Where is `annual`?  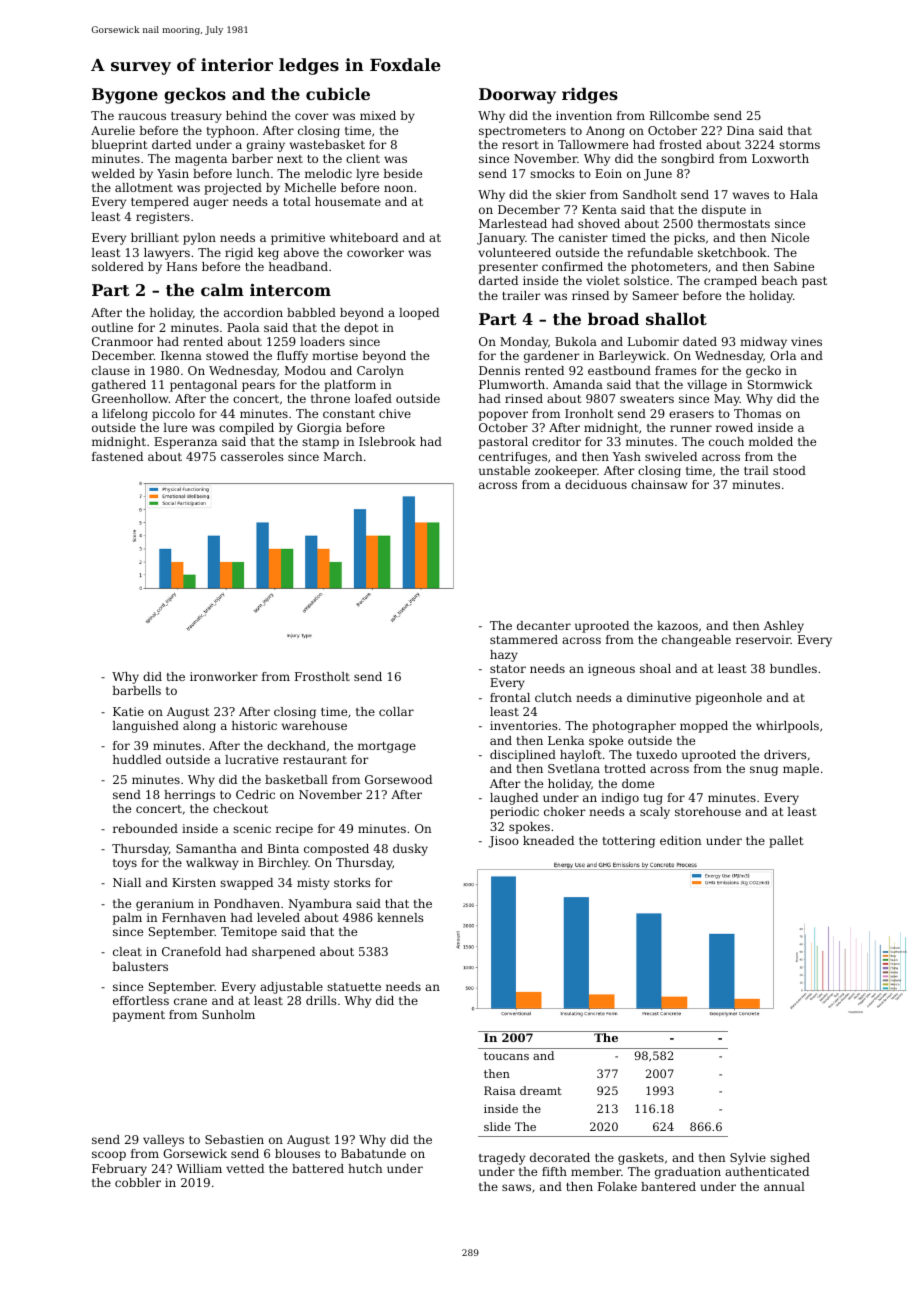 annual is located at coordinates (784, 1186).
